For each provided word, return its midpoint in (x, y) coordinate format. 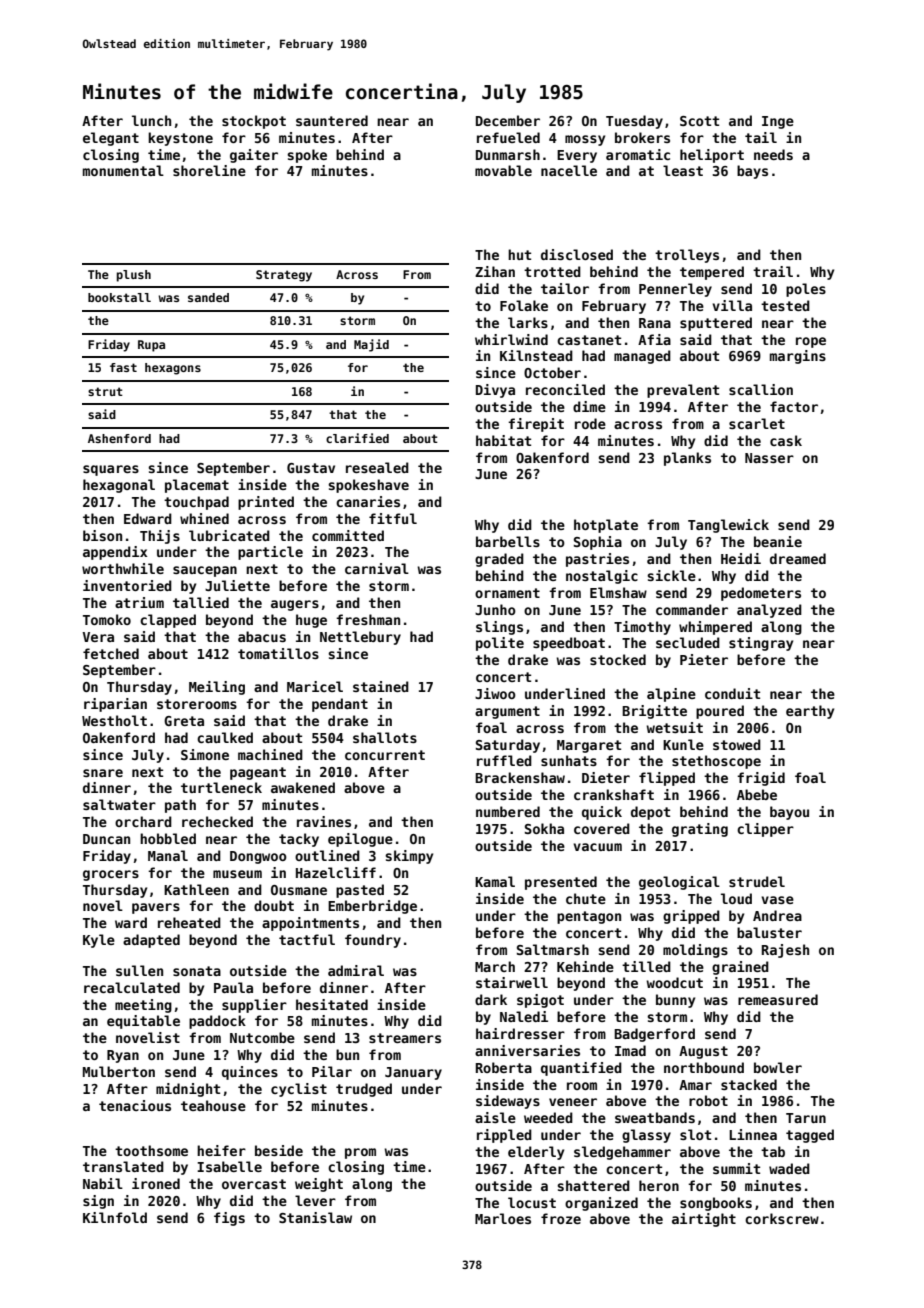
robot (708, 1100)
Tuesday (634, 122)
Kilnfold (115, 1217)
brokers (642, 137)
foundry (373, 941)
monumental (123, 170)
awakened (303, 787)
